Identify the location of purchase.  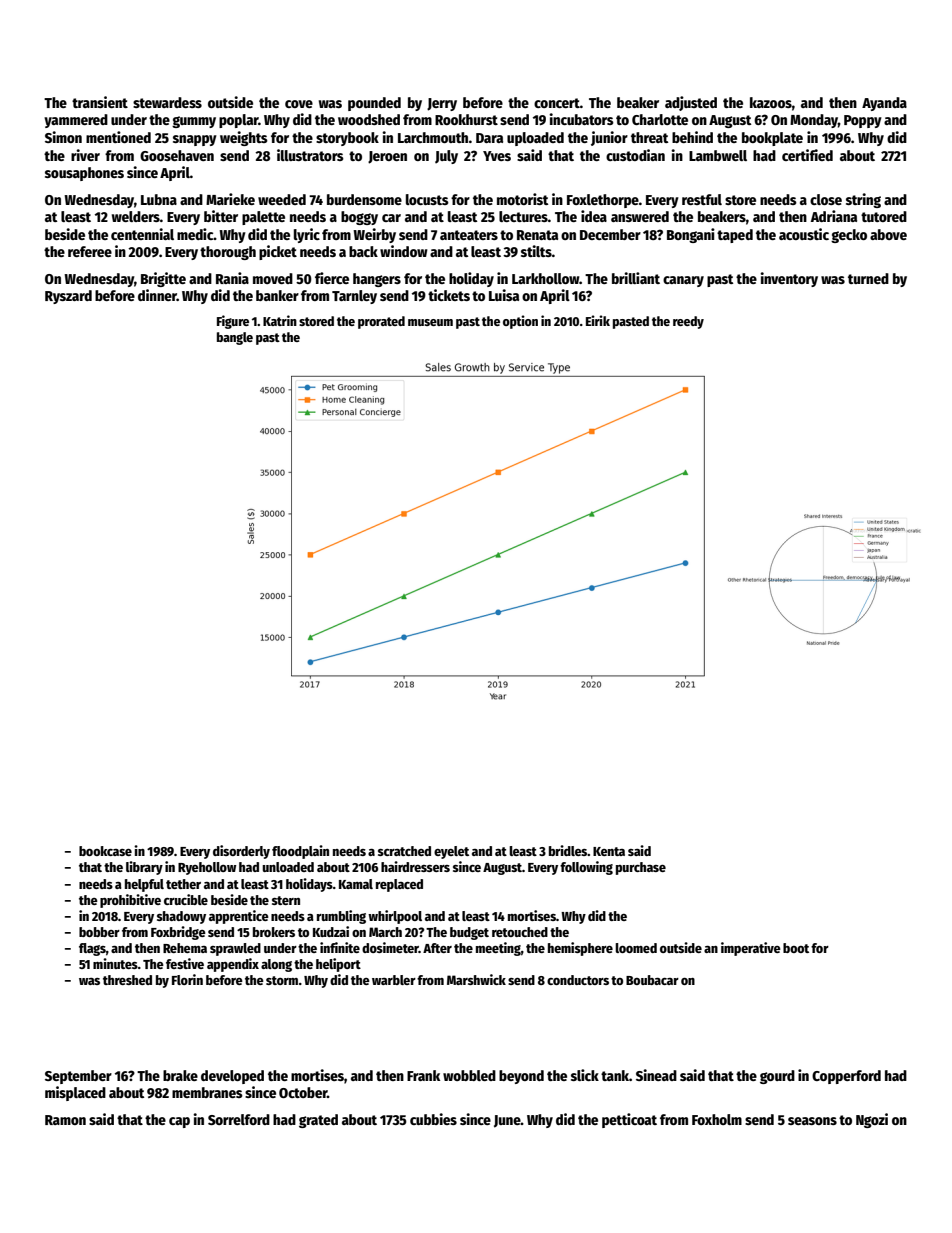
(641, 868).
